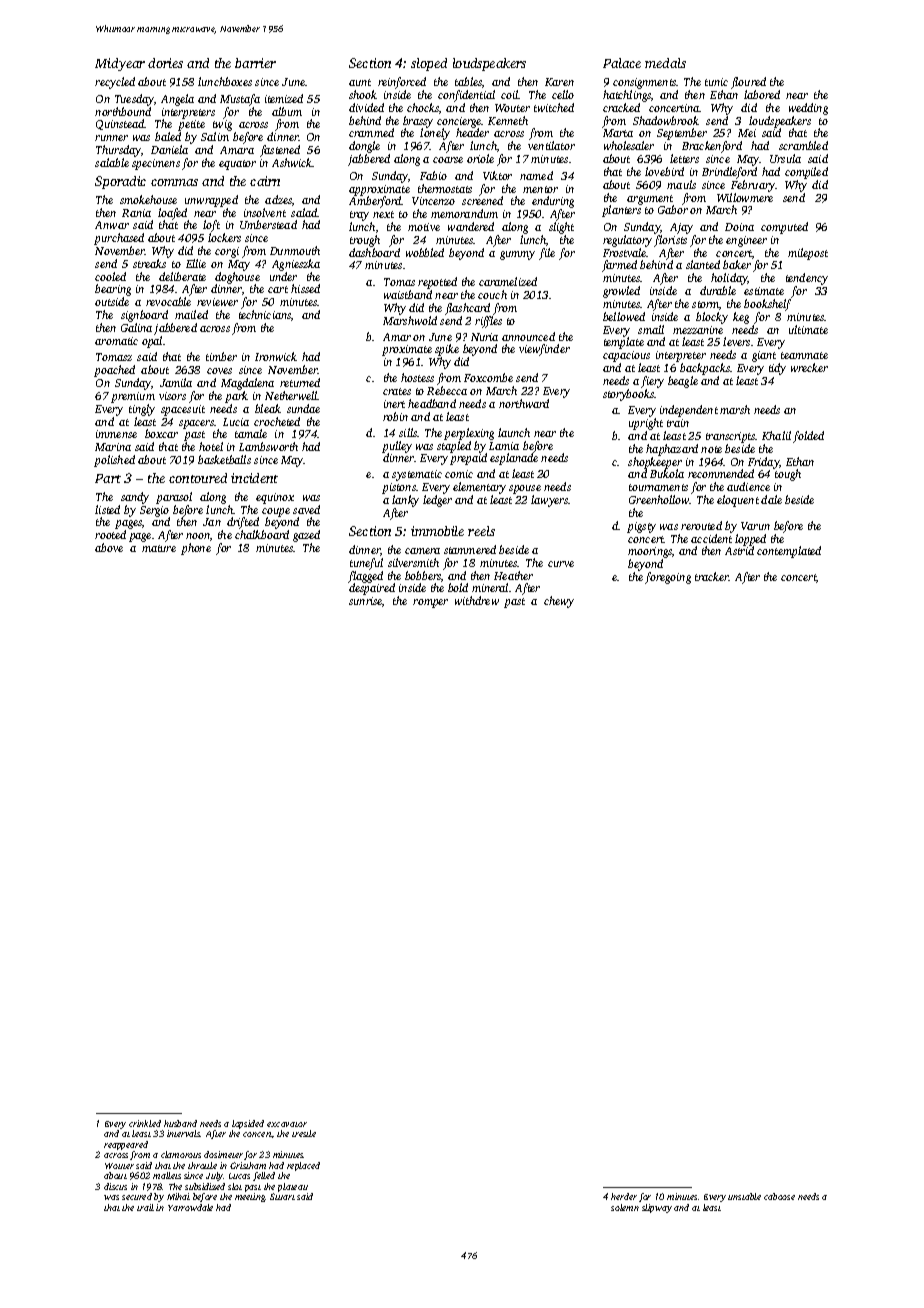 This image has width=924, height=1308. I want to click on dories, so click(165, 63).
